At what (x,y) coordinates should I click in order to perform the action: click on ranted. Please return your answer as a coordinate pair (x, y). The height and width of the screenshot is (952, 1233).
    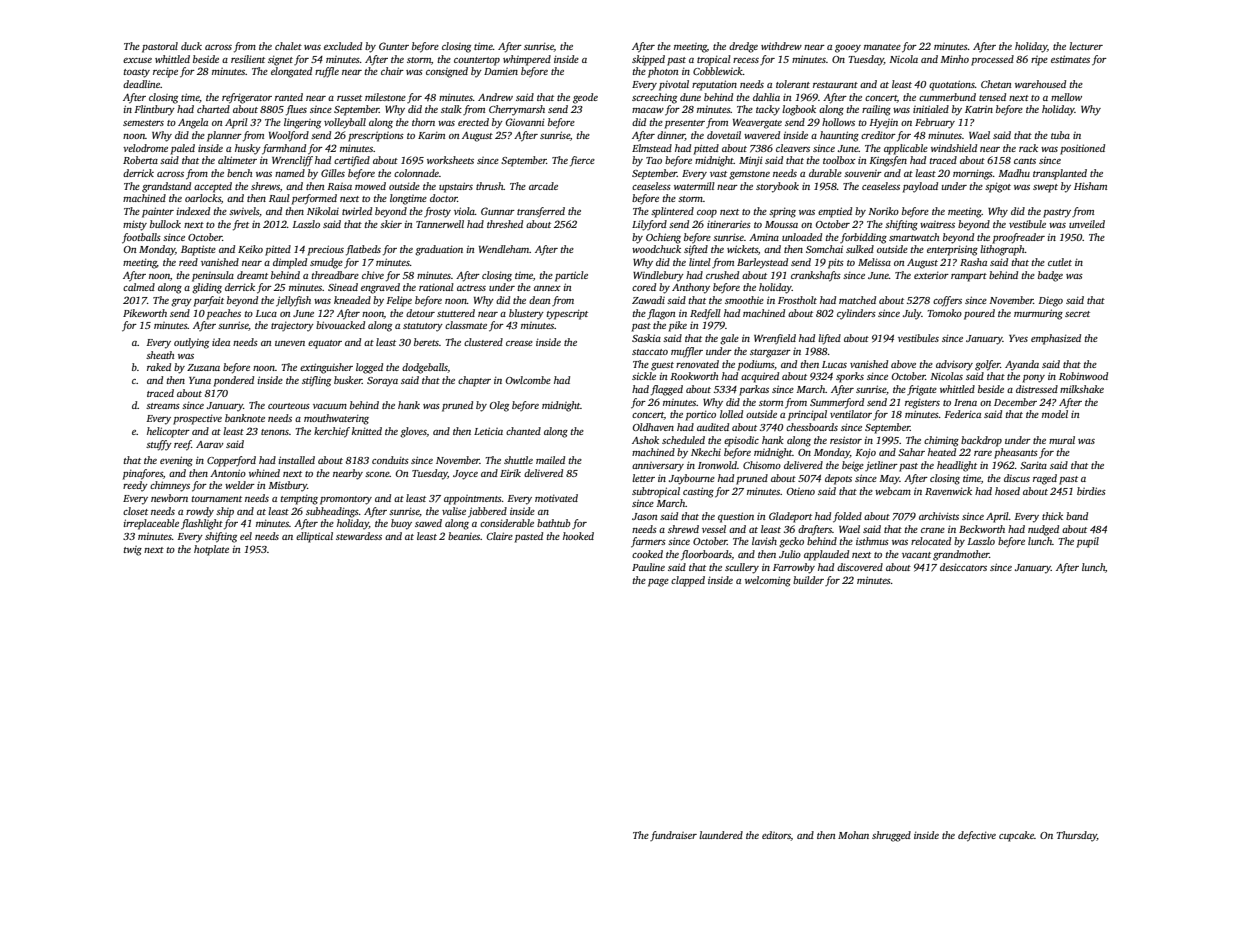
    Looking at the image, I should click on (289, 97).
